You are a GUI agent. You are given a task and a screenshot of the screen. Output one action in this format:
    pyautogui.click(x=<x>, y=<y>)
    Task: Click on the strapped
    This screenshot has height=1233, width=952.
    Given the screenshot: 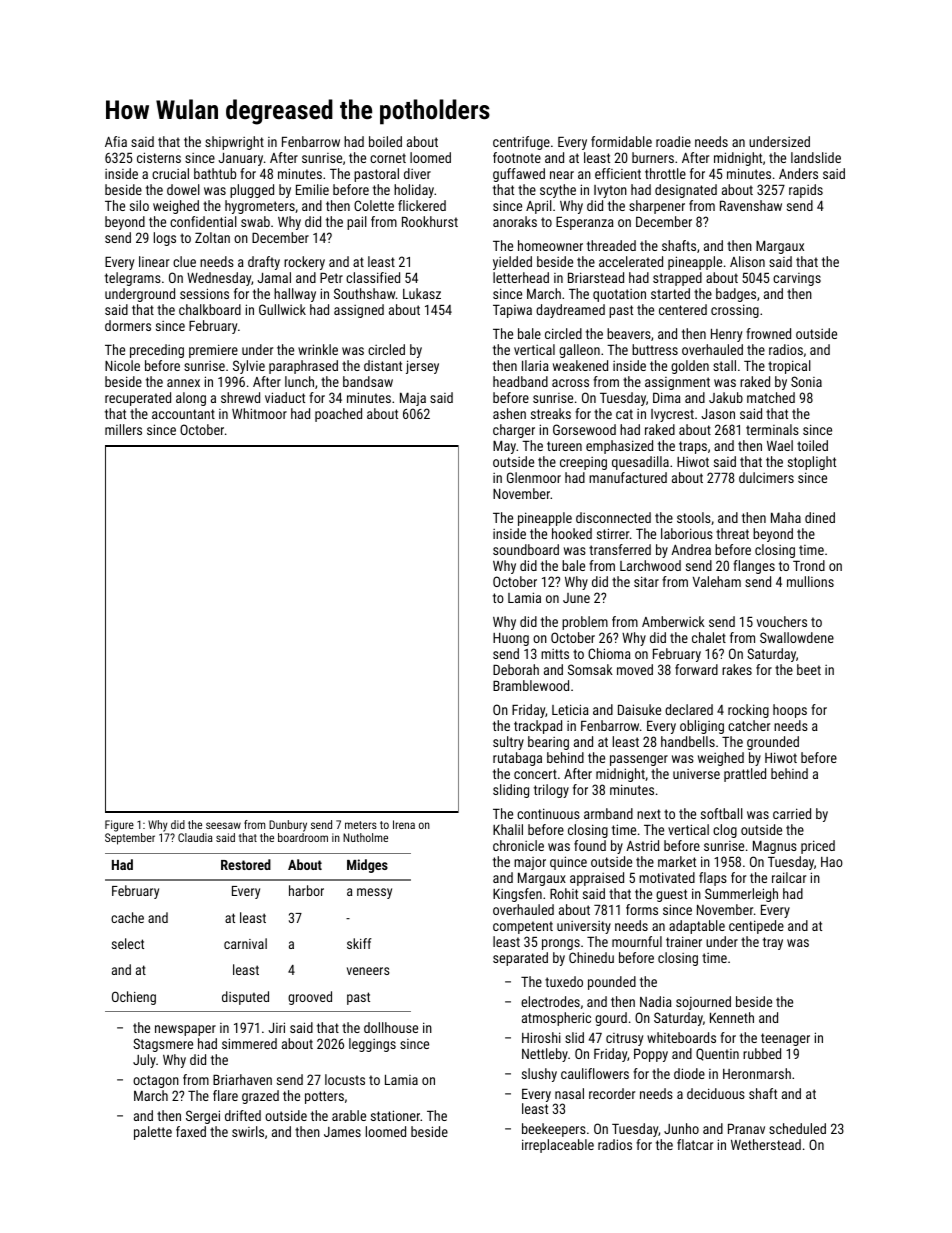 What is the action you would take?
    pyautogui.click(x=677, y=279)
